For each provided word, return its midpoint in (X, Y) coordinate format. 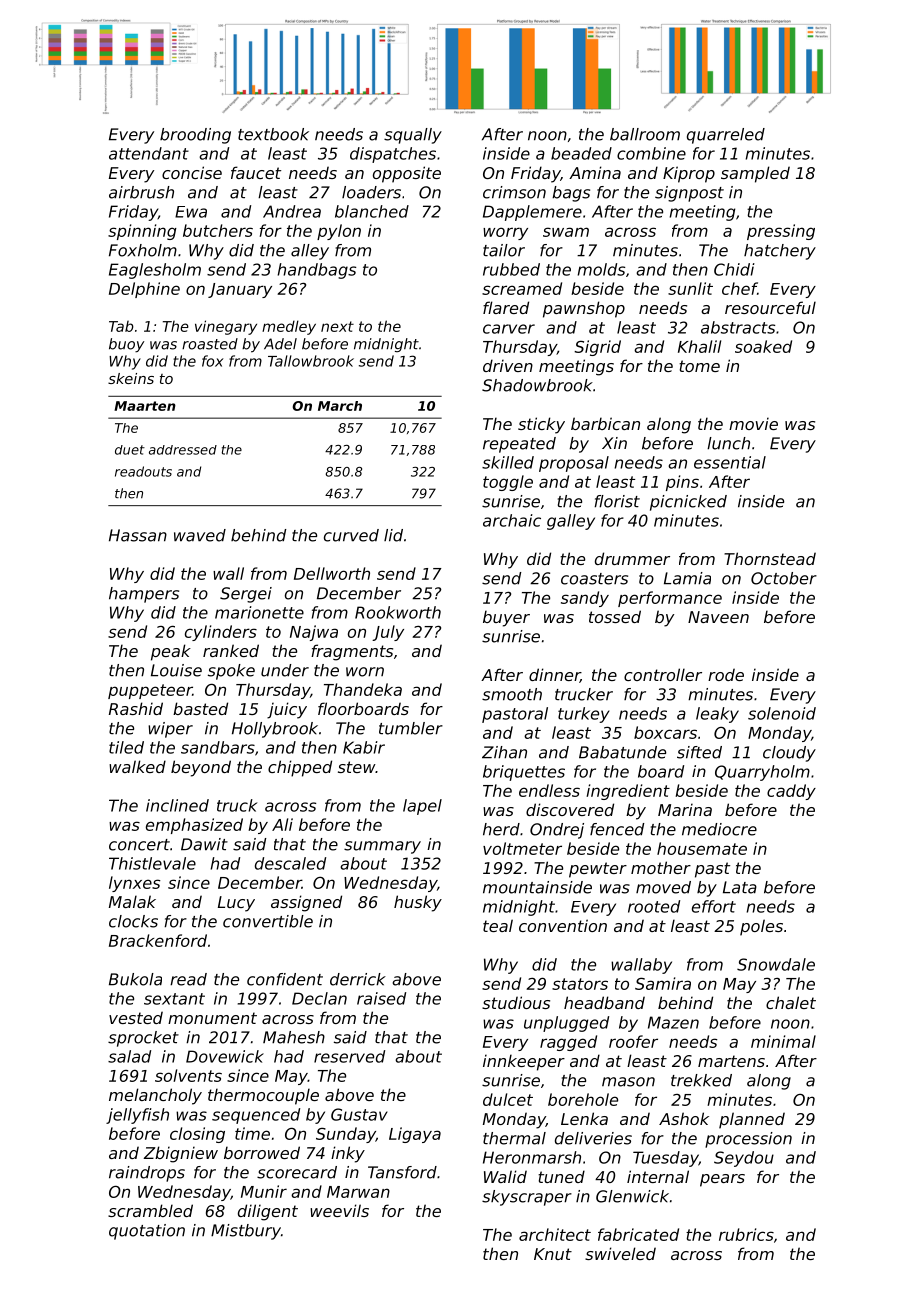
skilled (508, 462)
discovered (570, 809)
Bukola (135, 979)
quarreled (726, 136)
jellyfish (137, 1116)
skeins (131, 378)
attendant (149, 153)
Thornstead (770, 558)
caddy (791, 792)
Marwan (358, 1192)
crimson (514, 192)
